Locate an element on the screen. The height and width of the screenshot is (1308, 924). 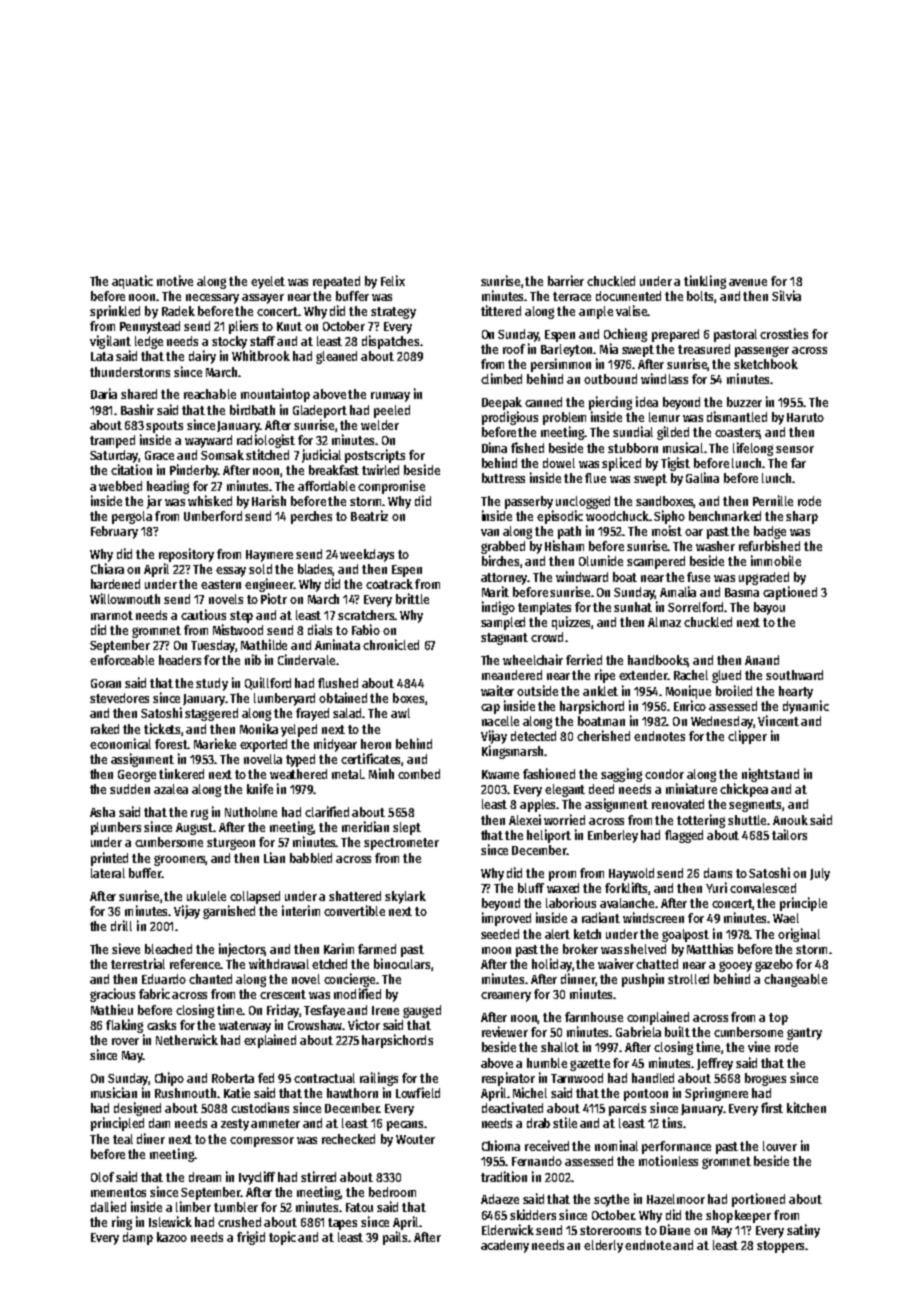
stoppers is located at coordinates (780, 1247).
